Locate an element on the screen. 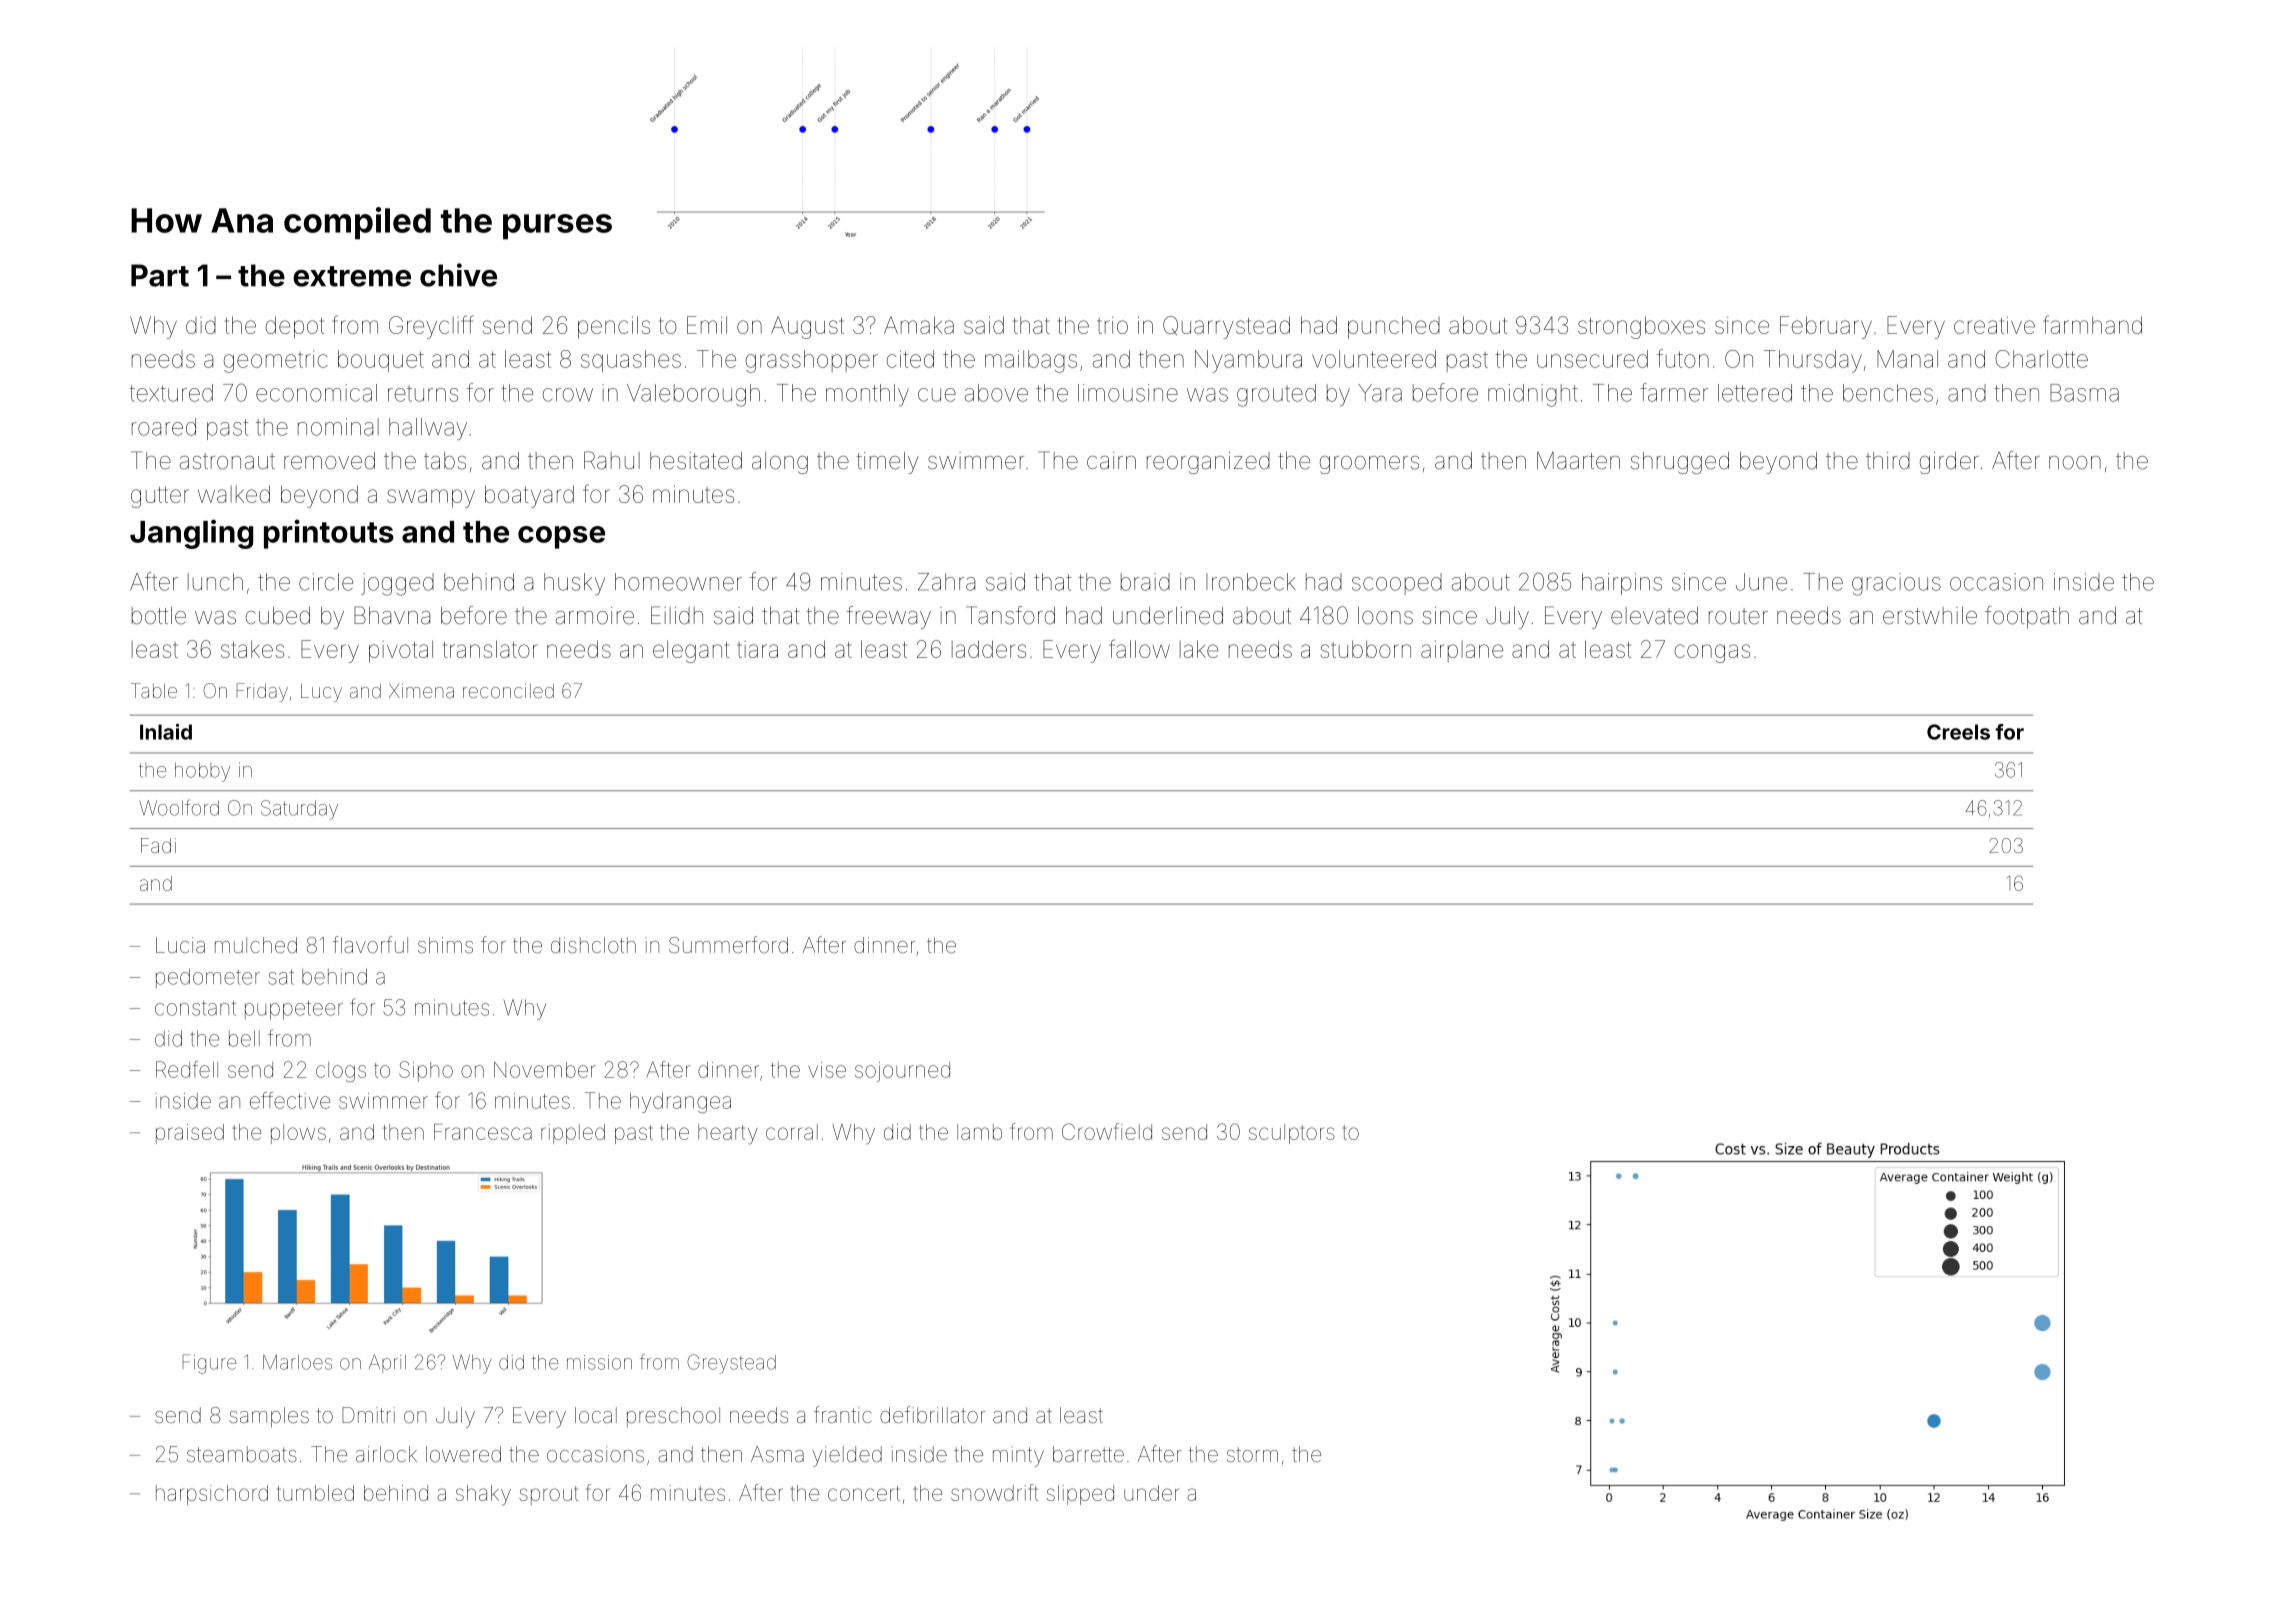 Image resolution: width=2292 pixels, height=1620 pixels. along is located at coordinates (780, 463).
